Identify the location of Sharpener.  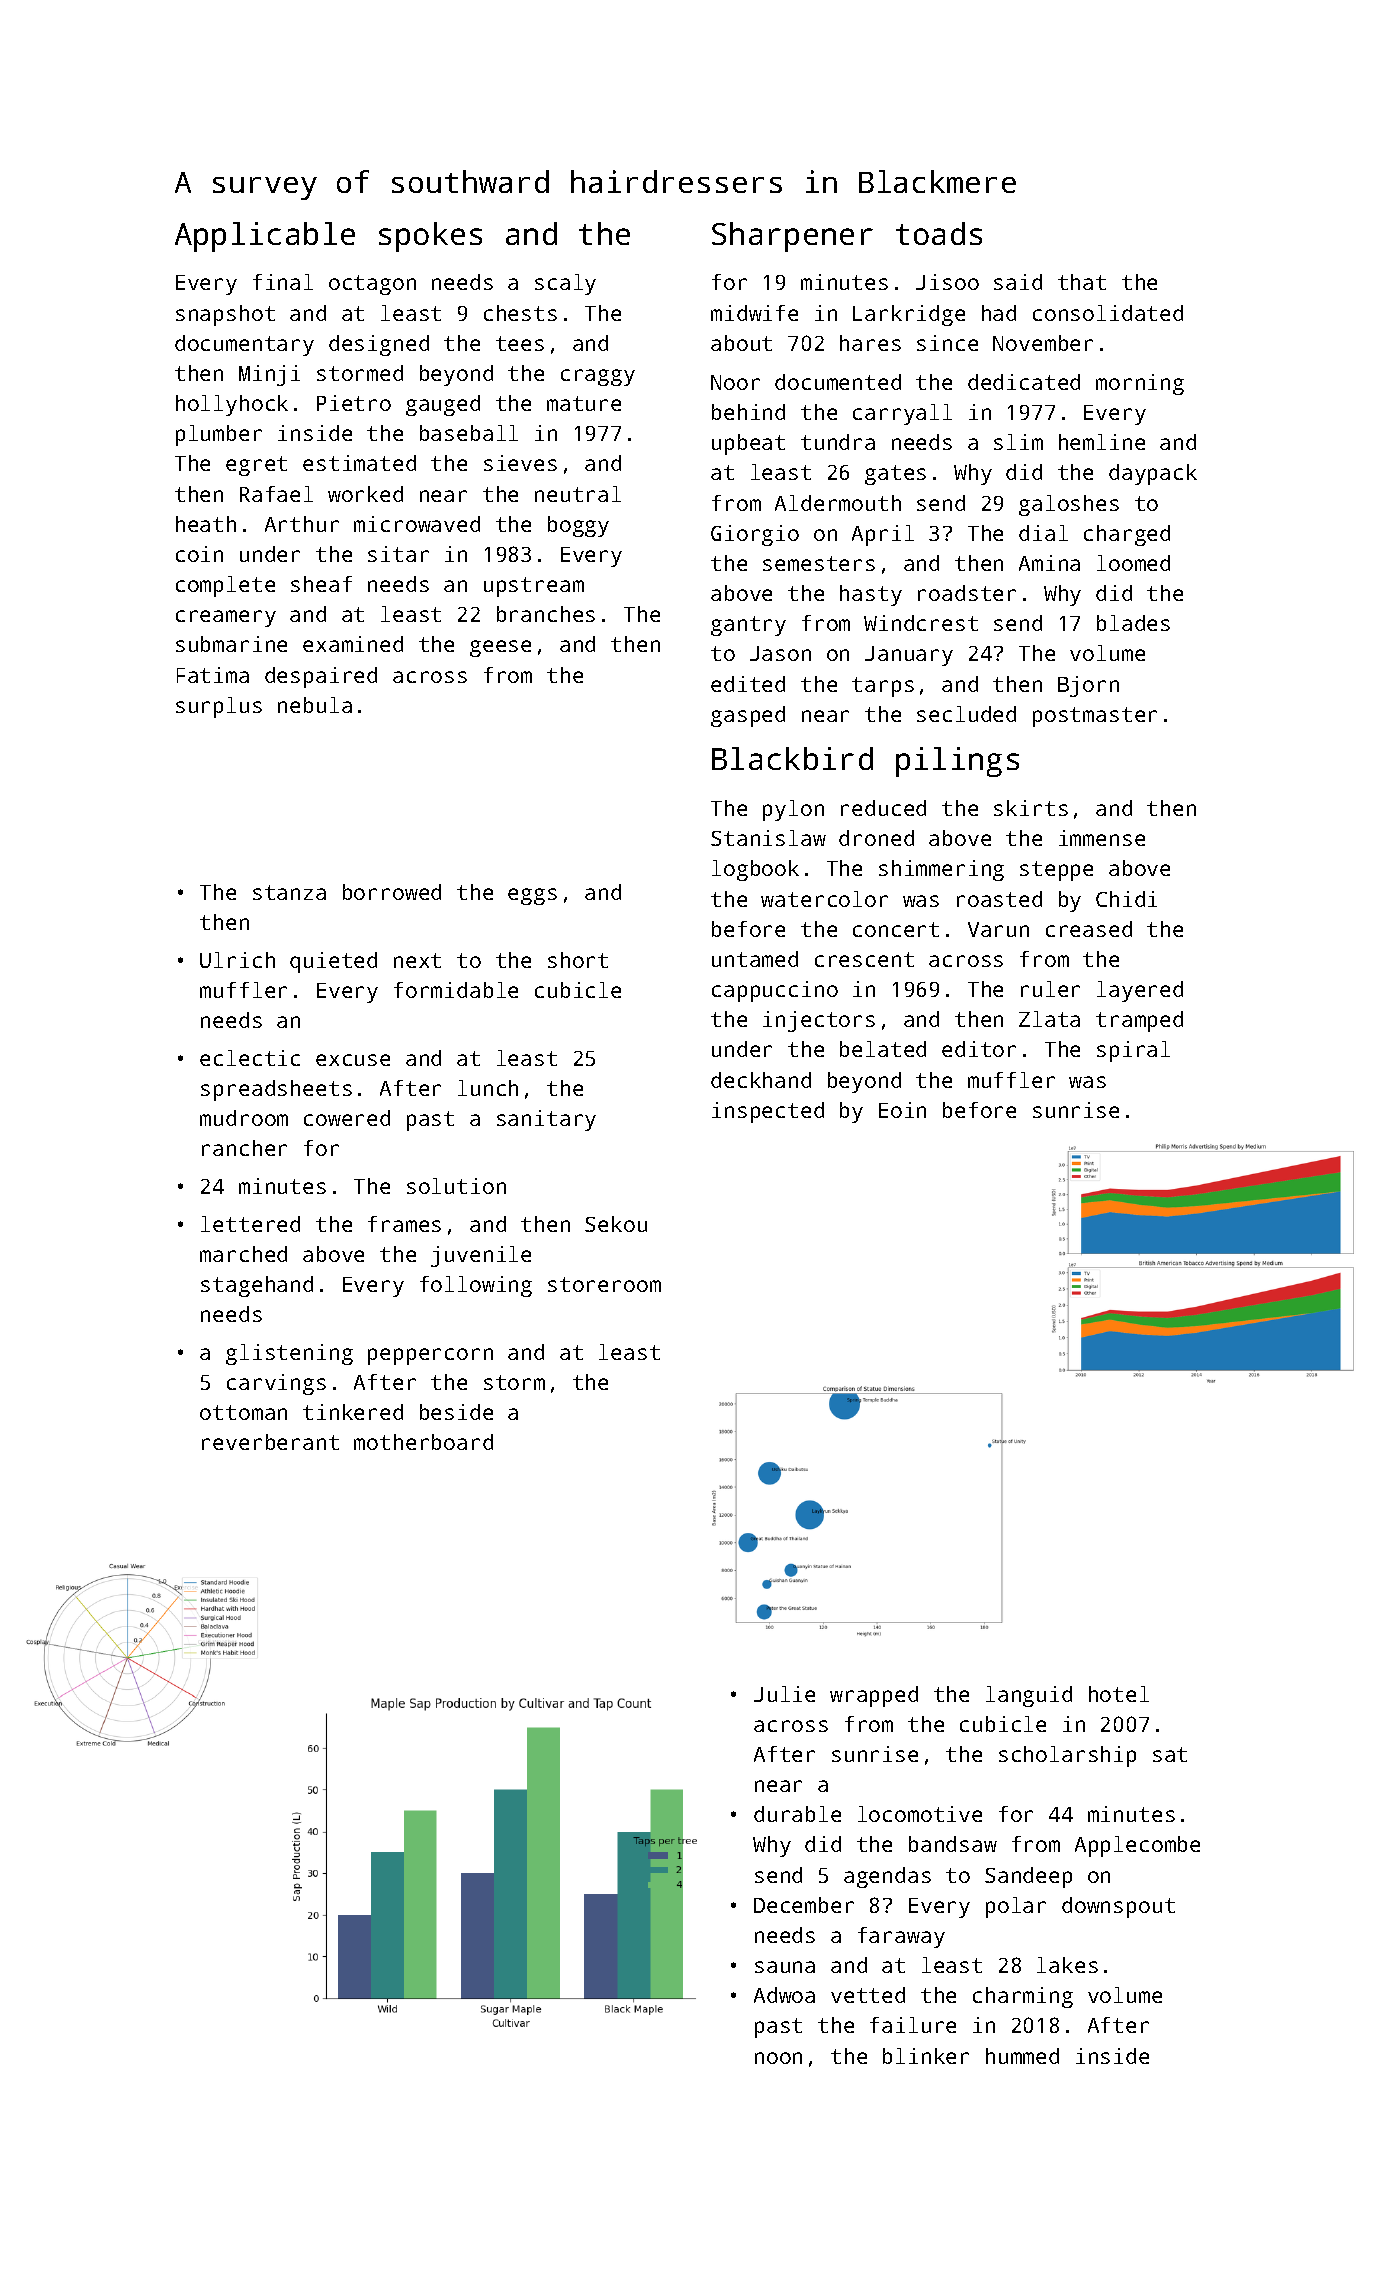
(792, 237).
